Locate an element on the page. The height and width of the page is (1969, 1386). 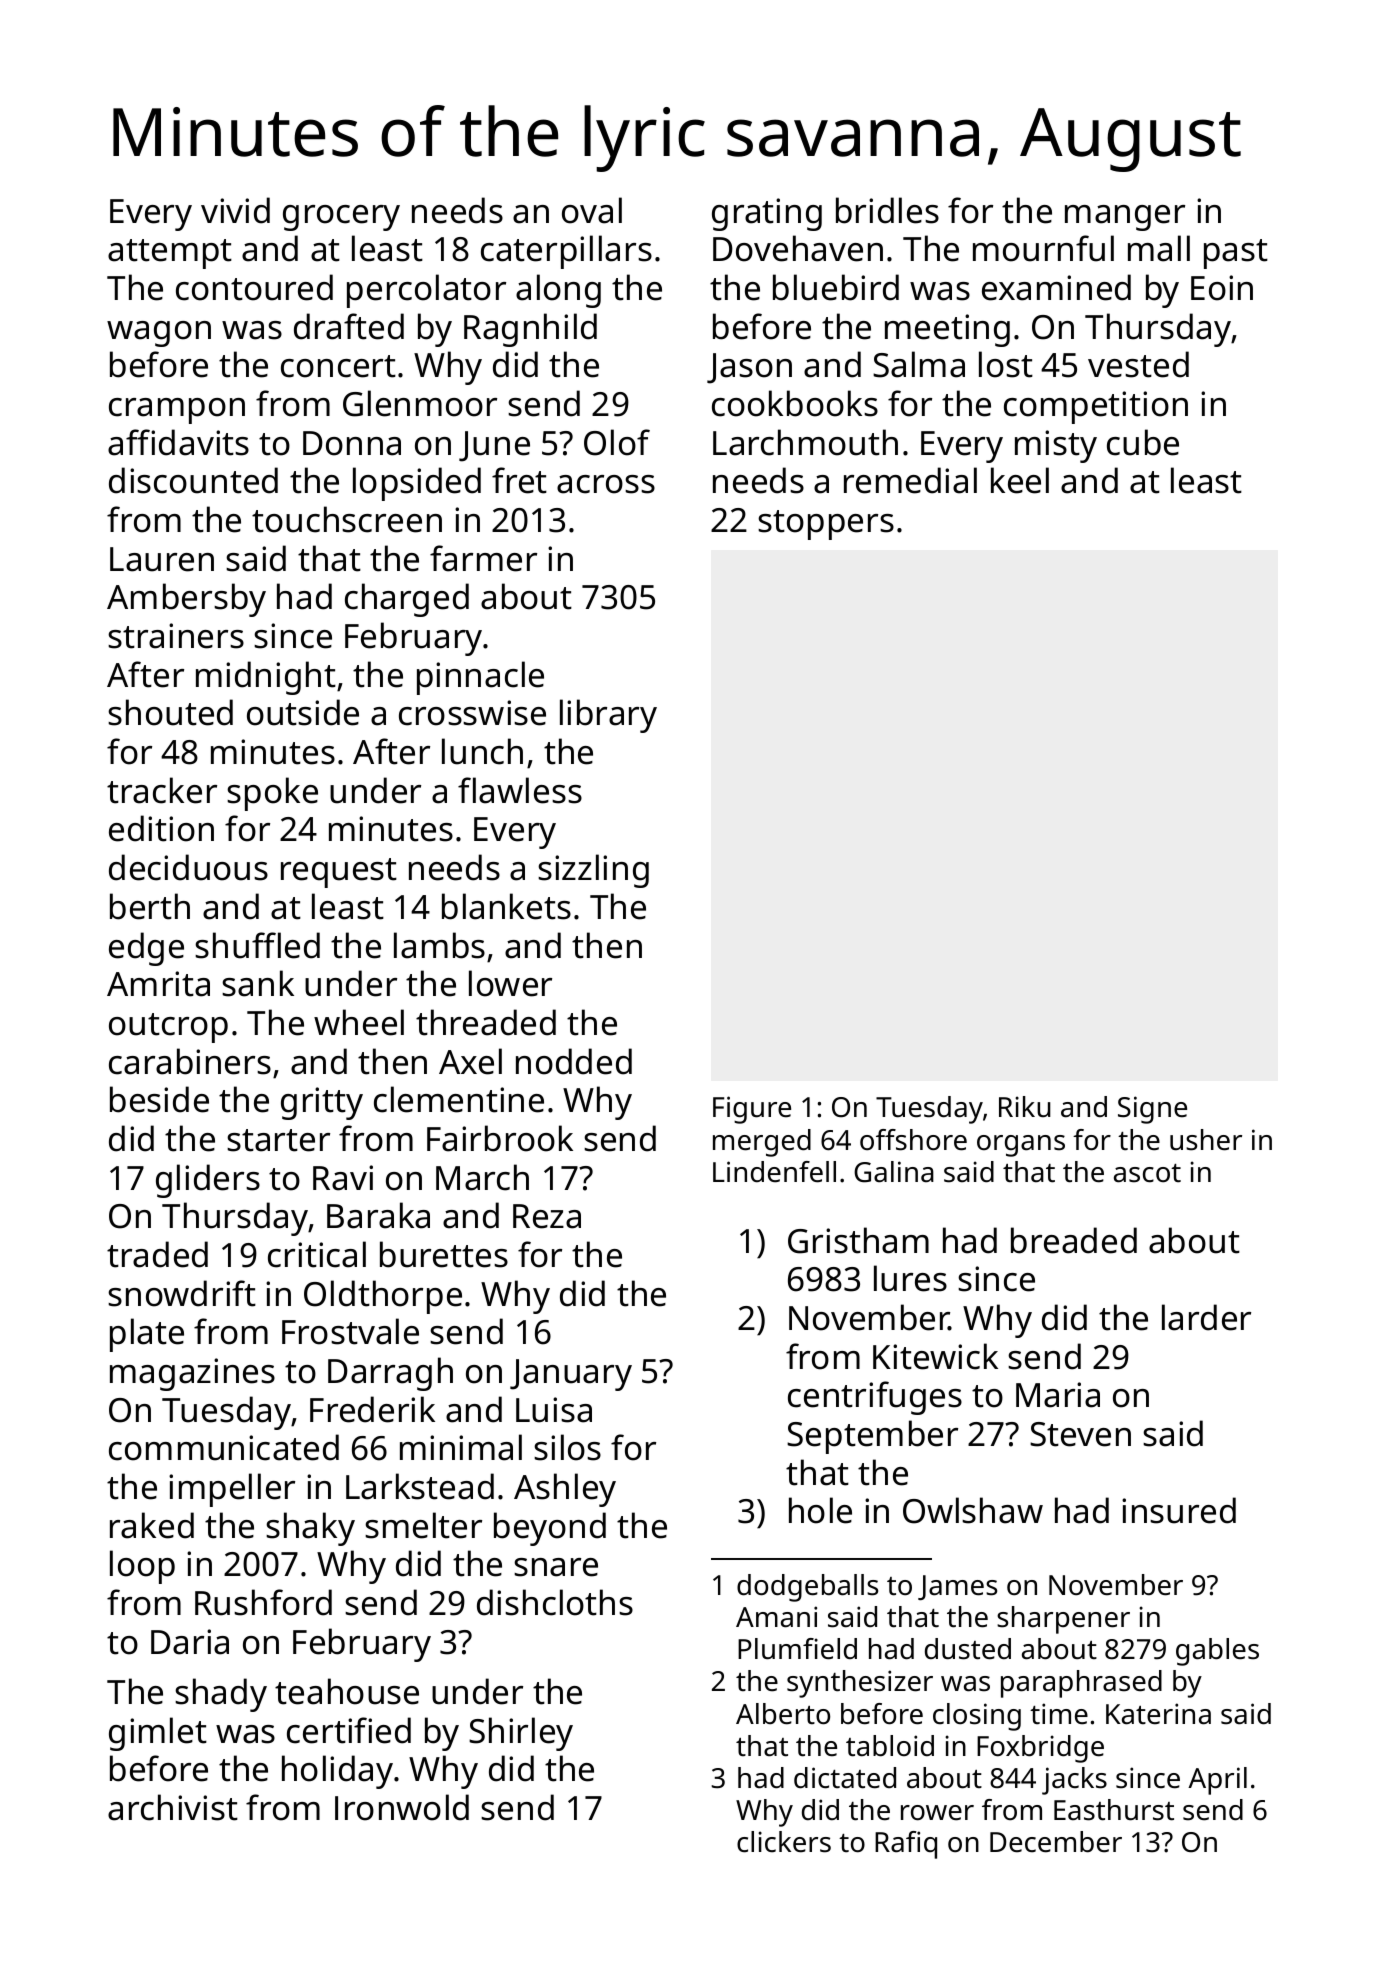
Ironwold is located at coordinates (402, 1807).
